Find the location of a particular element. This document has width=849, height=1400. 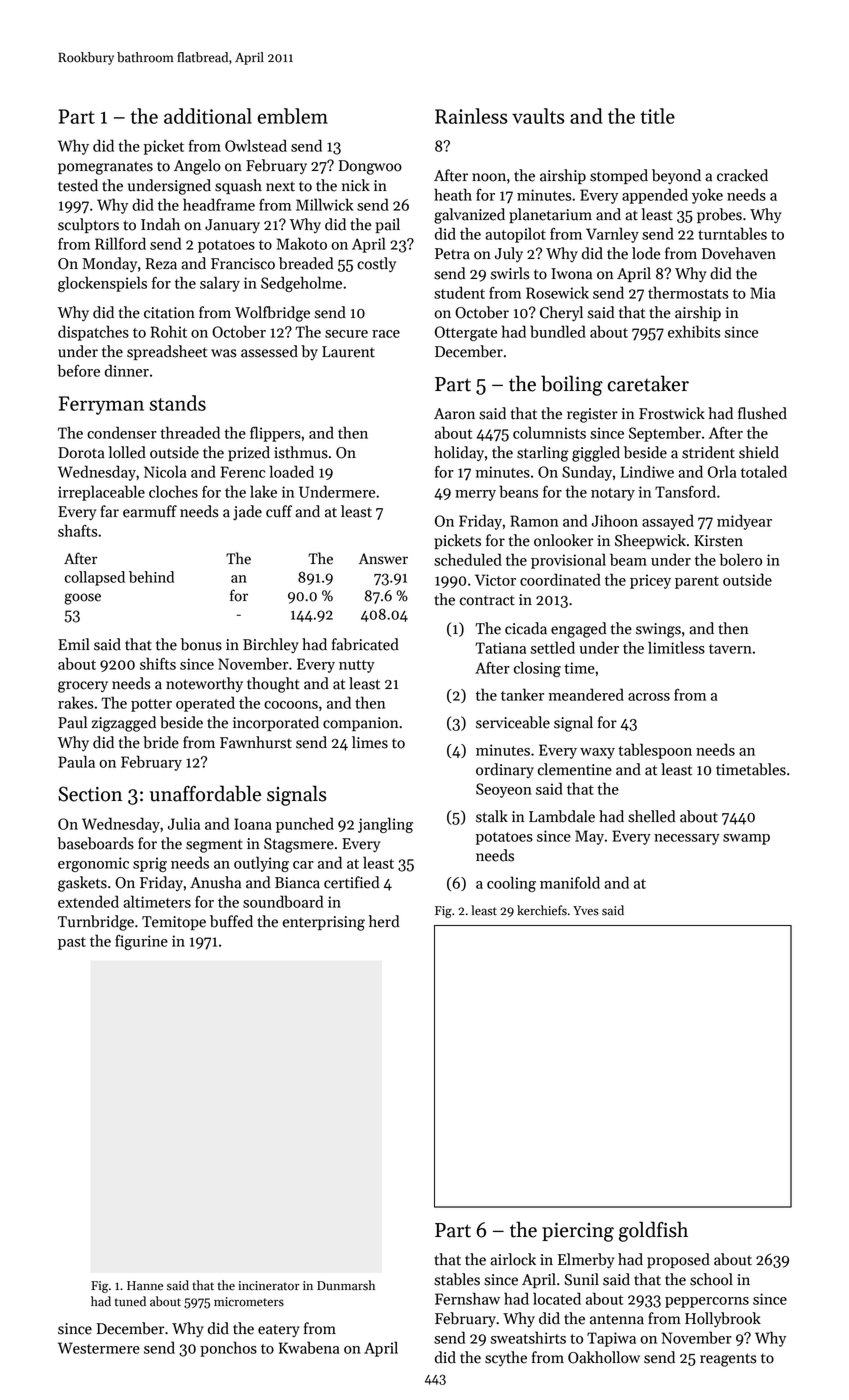

title is located at coordinates (657, 116).
